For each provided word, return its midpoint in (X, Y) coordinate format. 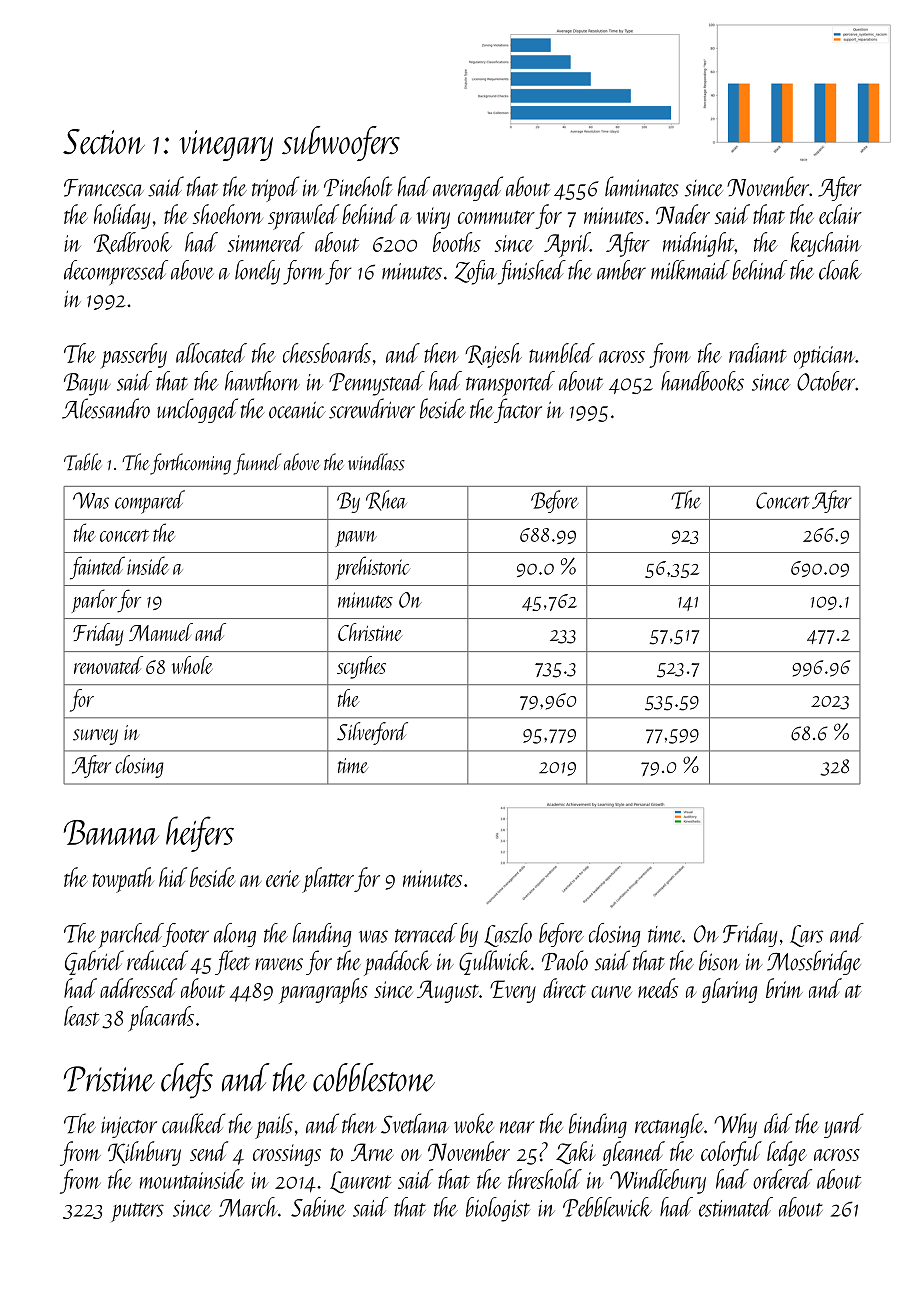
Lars (806, 936)
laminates (642, 186)
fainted (97, 568)
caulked (193, 1123)
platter (328, 880)
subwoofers (341, 143)
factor (518, 410)
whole (192, 665)
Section (104, 142)
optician (824, 357)
